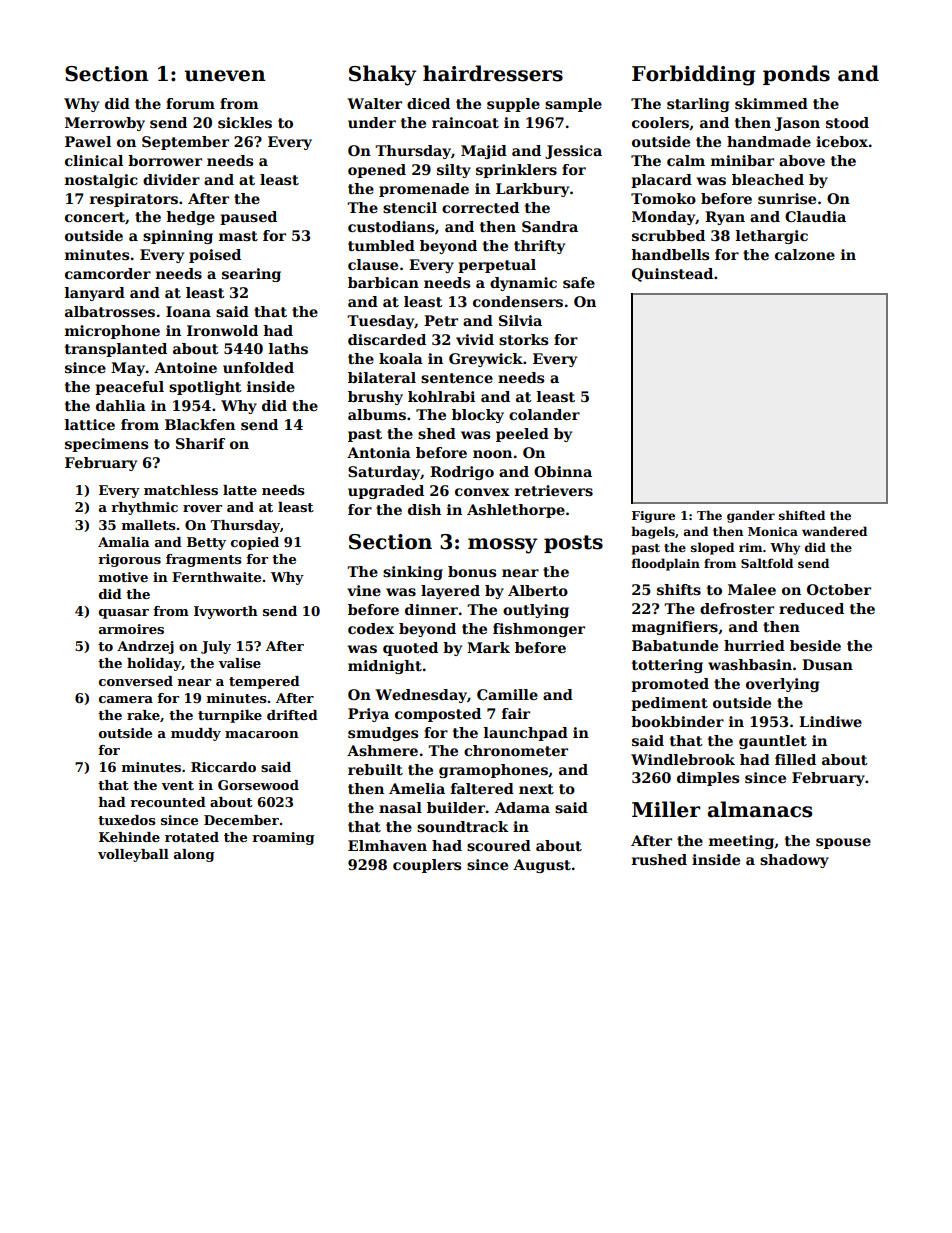  I want to click on shifted, so click(802, 515).
